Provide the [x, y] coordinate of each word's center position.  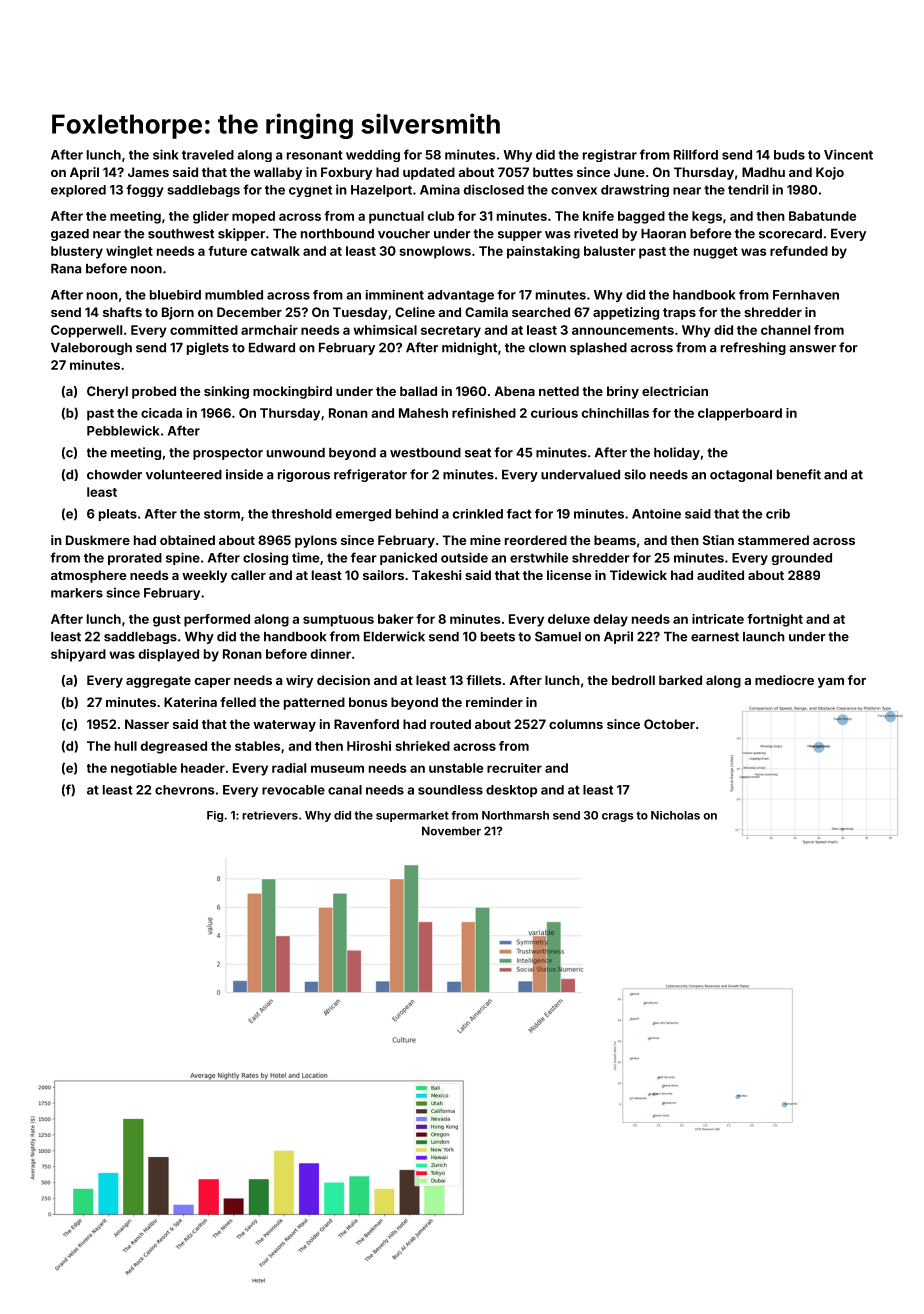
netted [559, 391]
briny [623, 392]
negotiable [144, 769]
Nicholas [675, 815]
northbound [337, 234]
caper [213, 683]
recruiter [514, 768]
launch [764, 637]
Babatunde [822, 216]
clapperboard [740, 414]
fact [519, 514]
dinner [331, 654]
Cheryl [107, 392]
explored [78, 191]
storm [222, 514]
